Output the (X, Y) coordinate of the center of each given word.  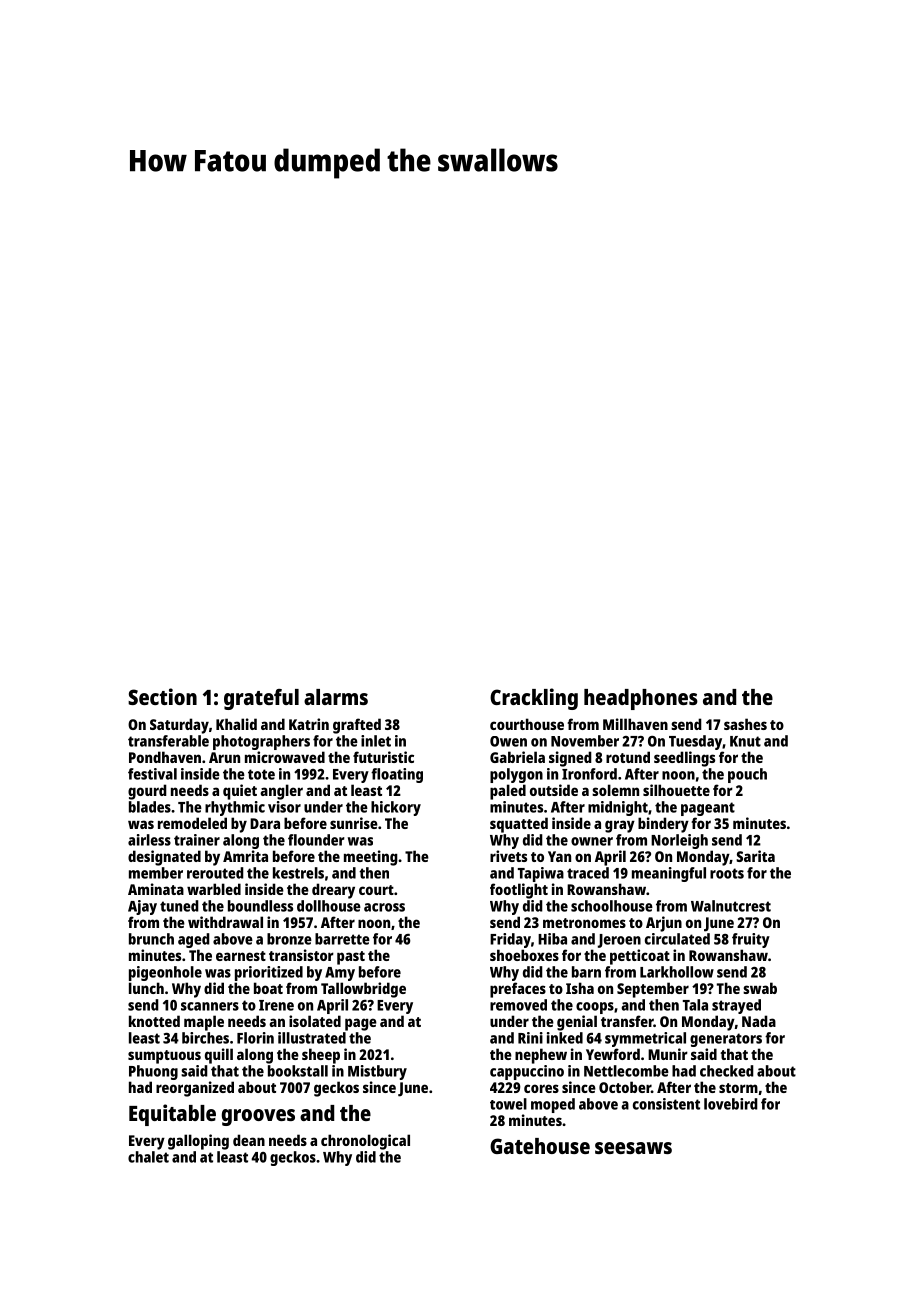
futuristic (383, 757)
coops (595, 1008)
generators (726, 1040)
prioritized (269, 973)
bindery (663, 825)
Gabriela (517, 757)
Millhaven (635, 724)
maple (204, 1023)
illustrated (312, 1038)
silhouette (676, 790)
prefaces (518, 990)
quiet (240, 792)
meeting (371, 858)
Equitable (172, 1115)
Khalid (236, 724)
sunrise (354, 823)
